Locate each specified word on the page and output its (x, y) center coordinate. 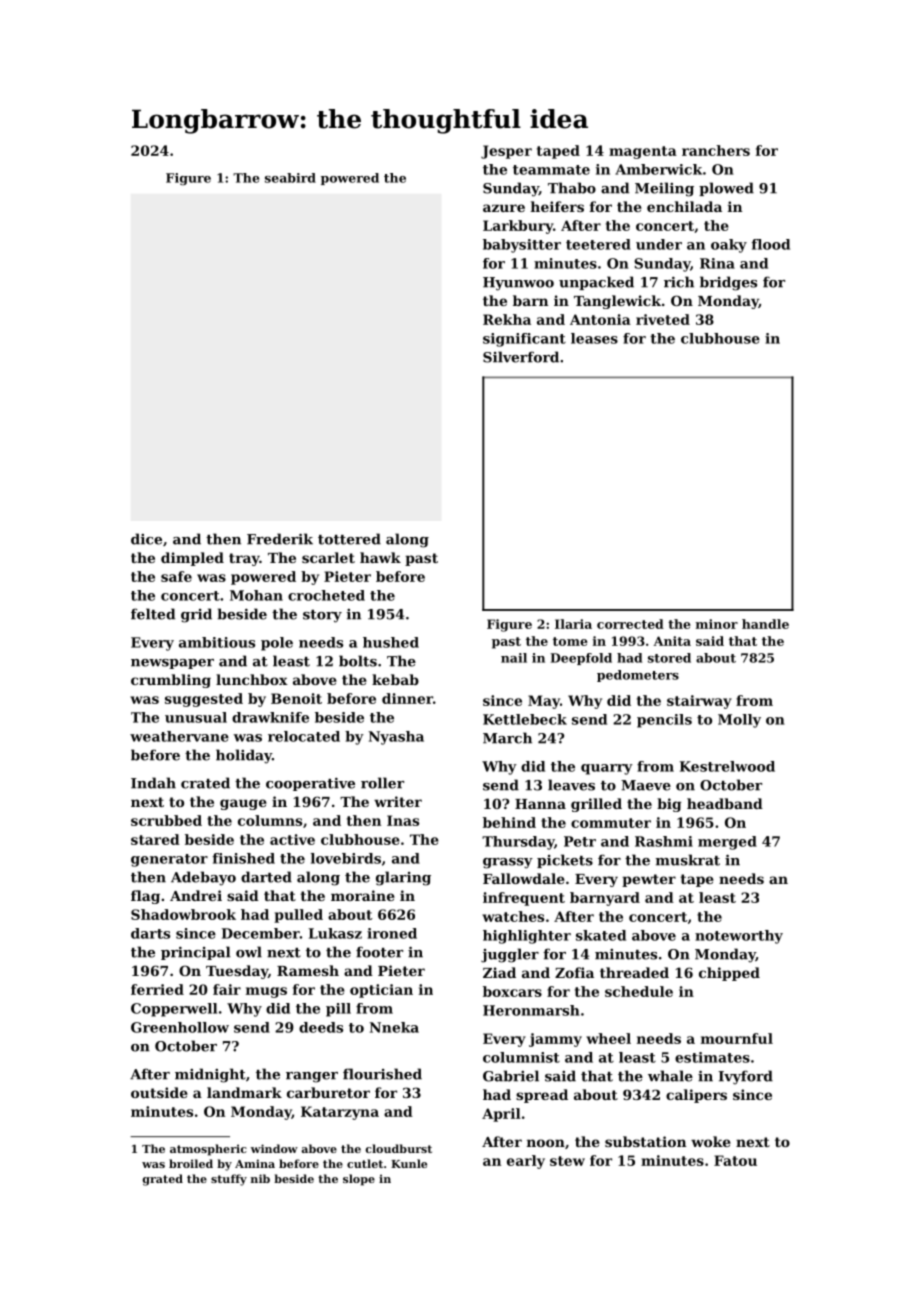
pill (338, 1010)
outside (159, 1092)
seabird (290, 178)
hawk (380, 557)
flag (145, 897)
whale (670, 1076)
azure (504, 208)
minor (717, 624)
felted (153, 614)
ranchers (716, 150)
